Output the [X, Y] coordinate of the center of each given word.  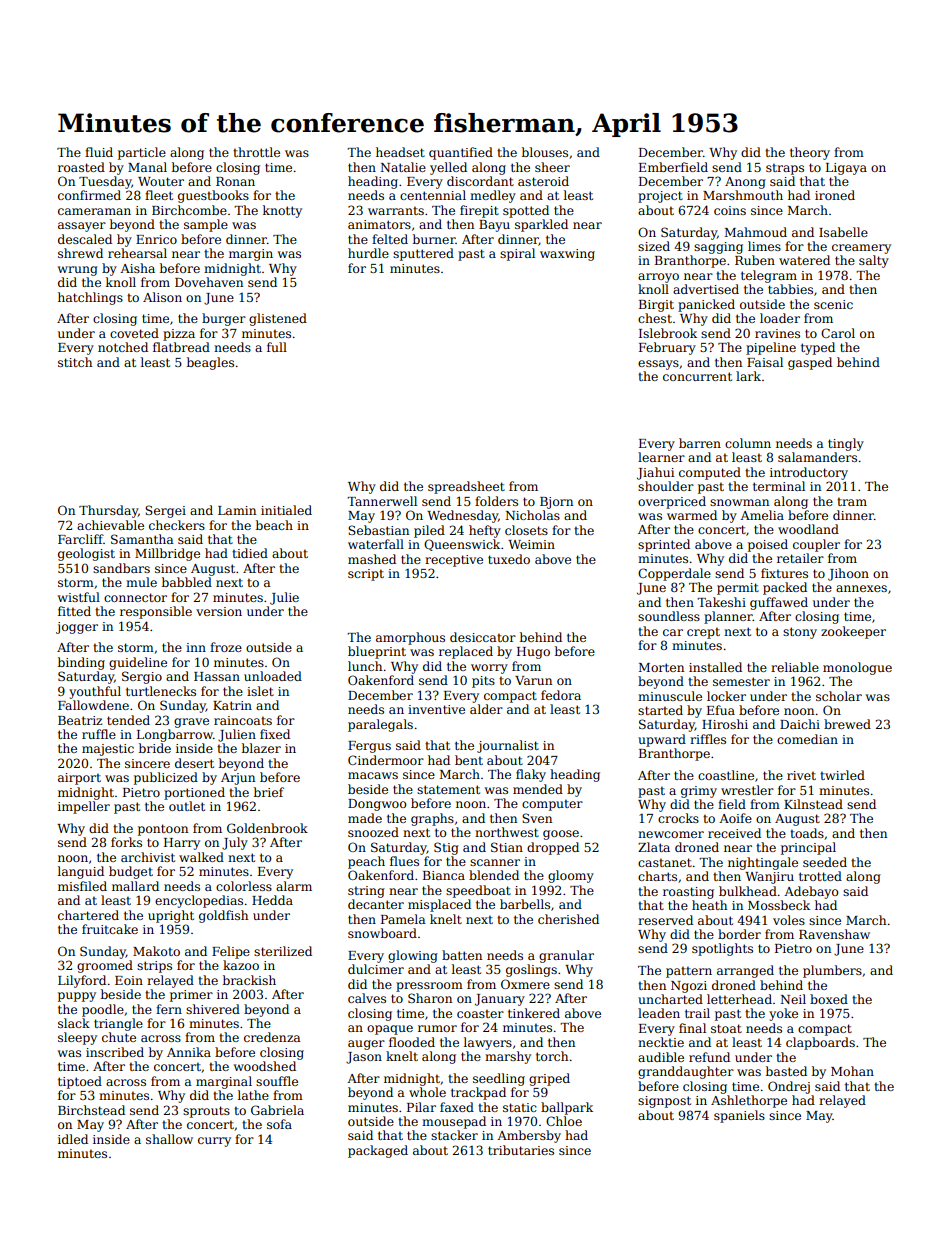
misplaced [439, 905]
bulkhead [748, 891]
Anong [745, 183]
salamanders [817, 457]
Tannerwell [382, 501]
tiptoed [80, 1082]
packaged [378, 1151]
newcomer [671, 834]
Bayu [494, 226]
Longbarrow [175, 735]
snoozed [373, 832]
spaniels [739, 1116]
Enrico [156, 239]
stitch [75, 362]
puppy [77, 997]
